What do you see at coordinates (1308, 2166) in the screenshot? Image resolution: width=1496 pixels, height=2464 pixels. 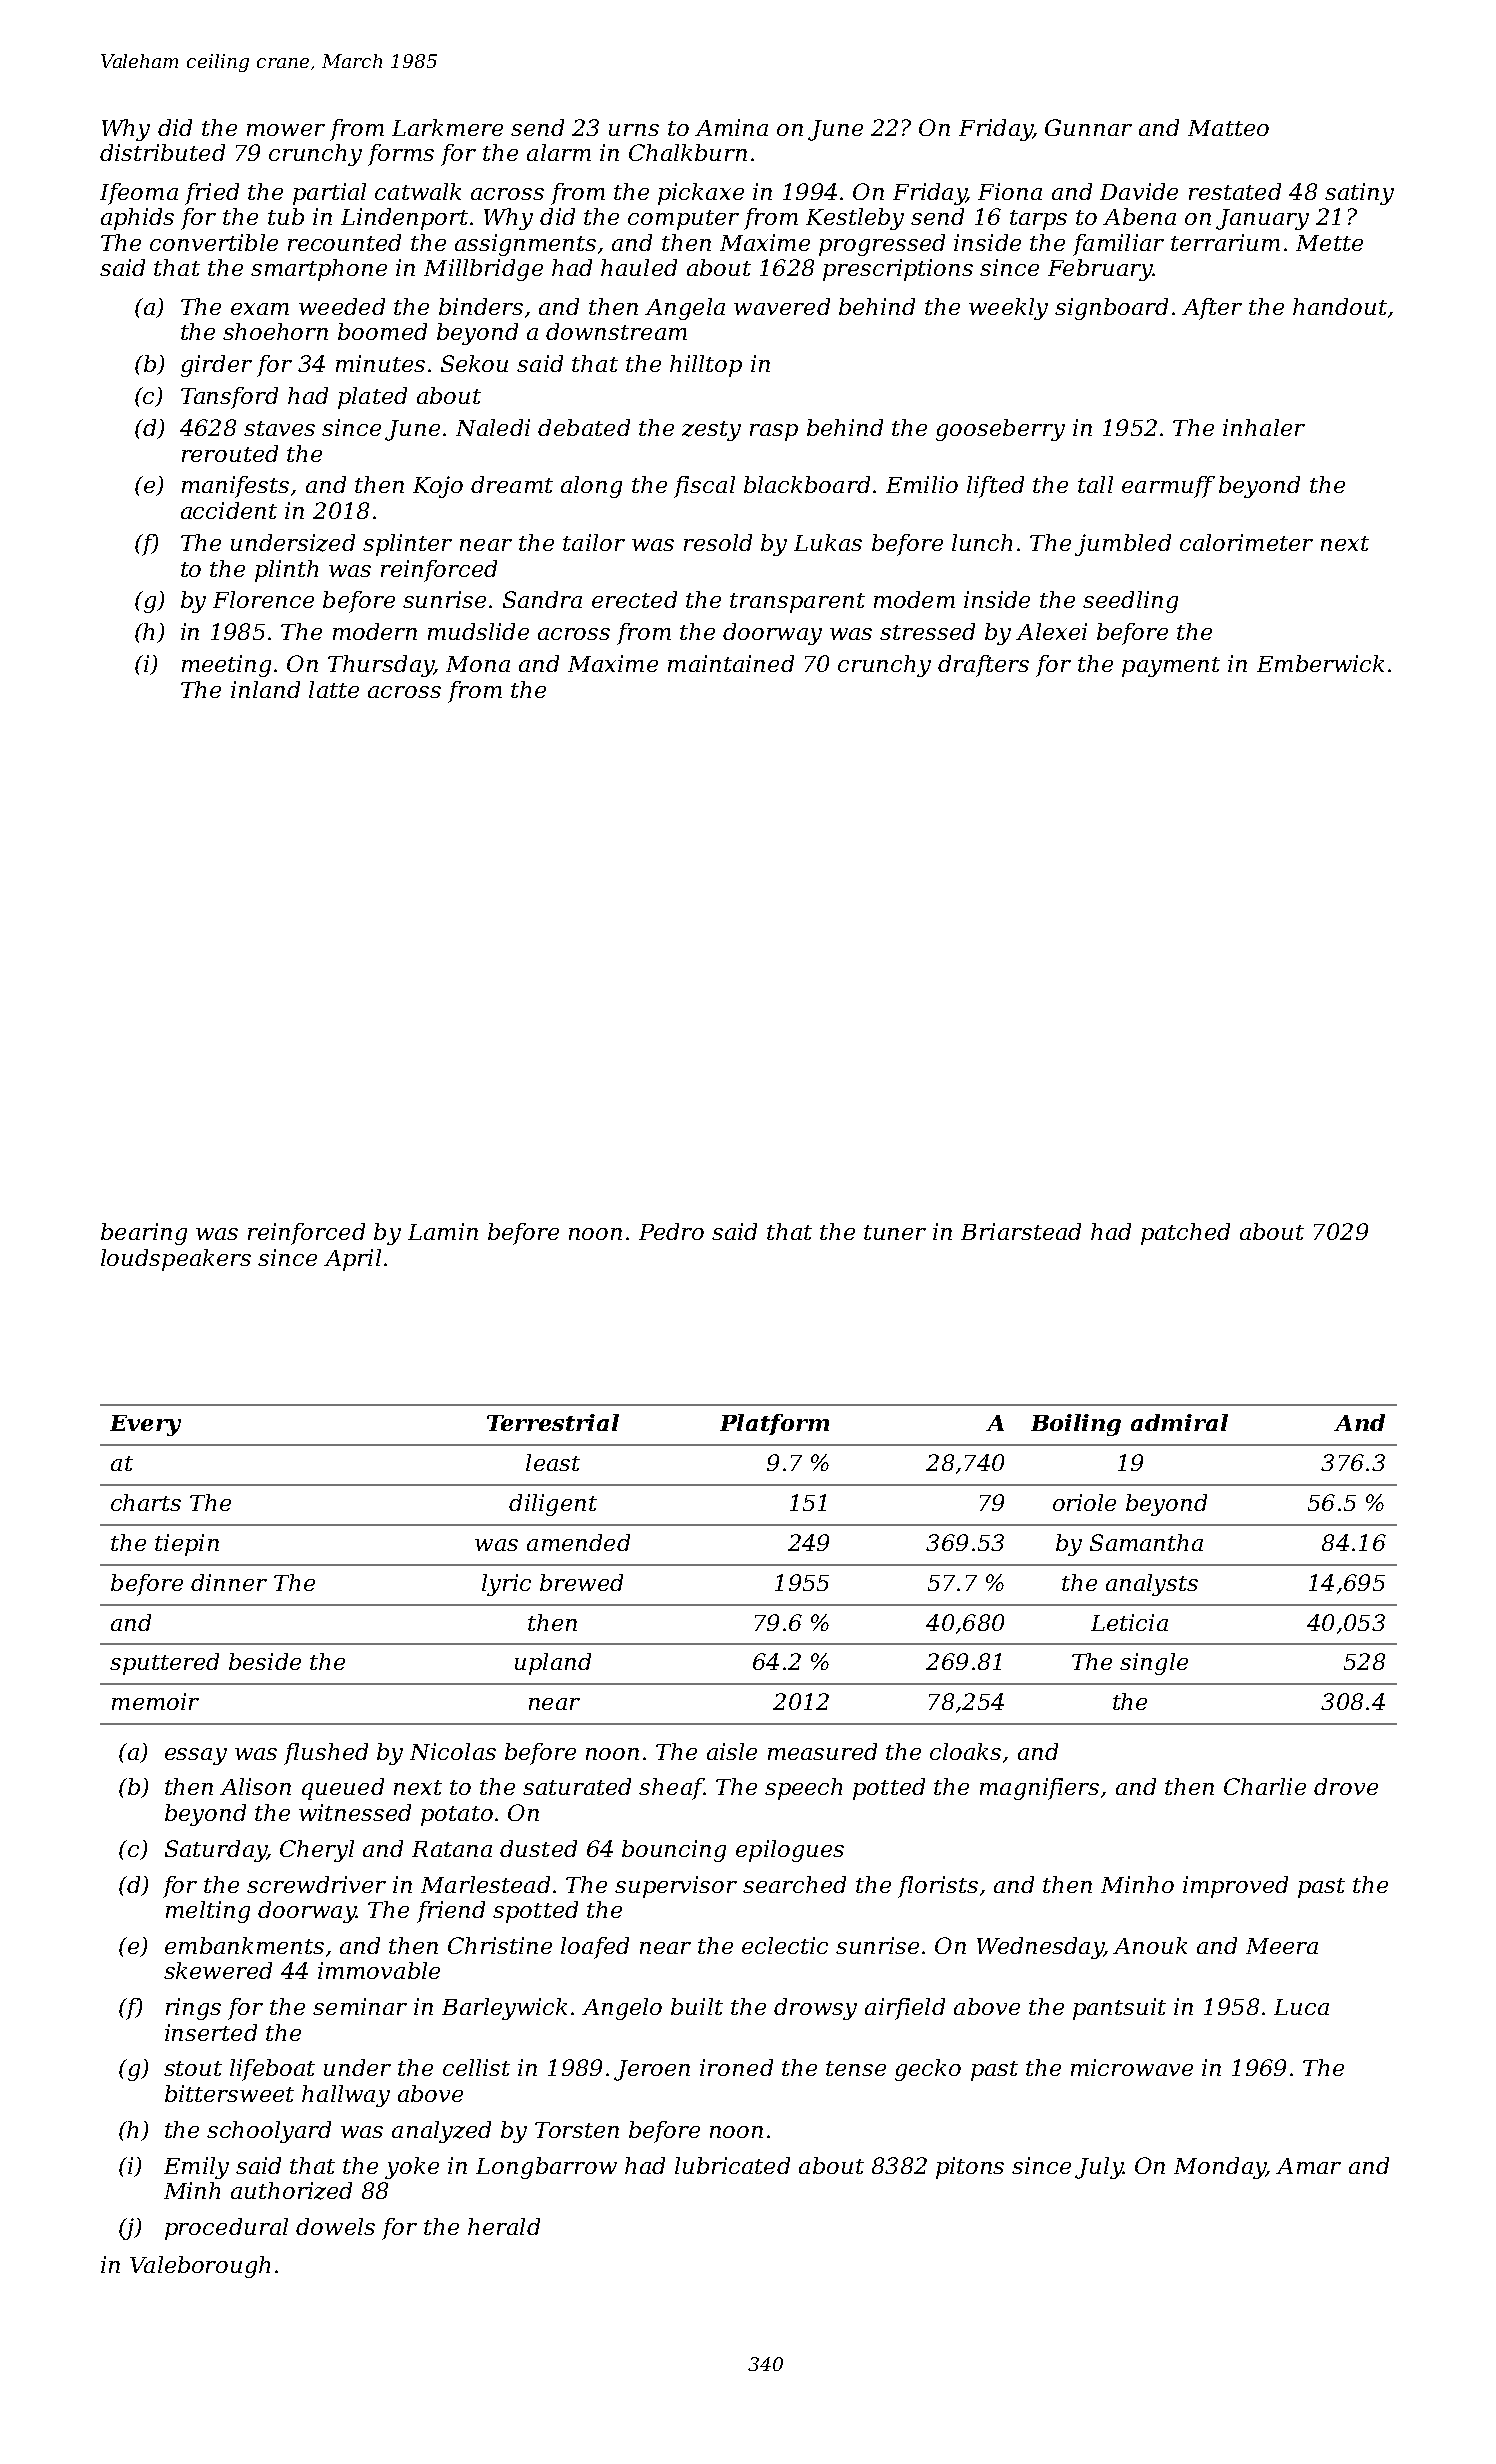 I see `Amar` at bounding box center [1308, 2166].
